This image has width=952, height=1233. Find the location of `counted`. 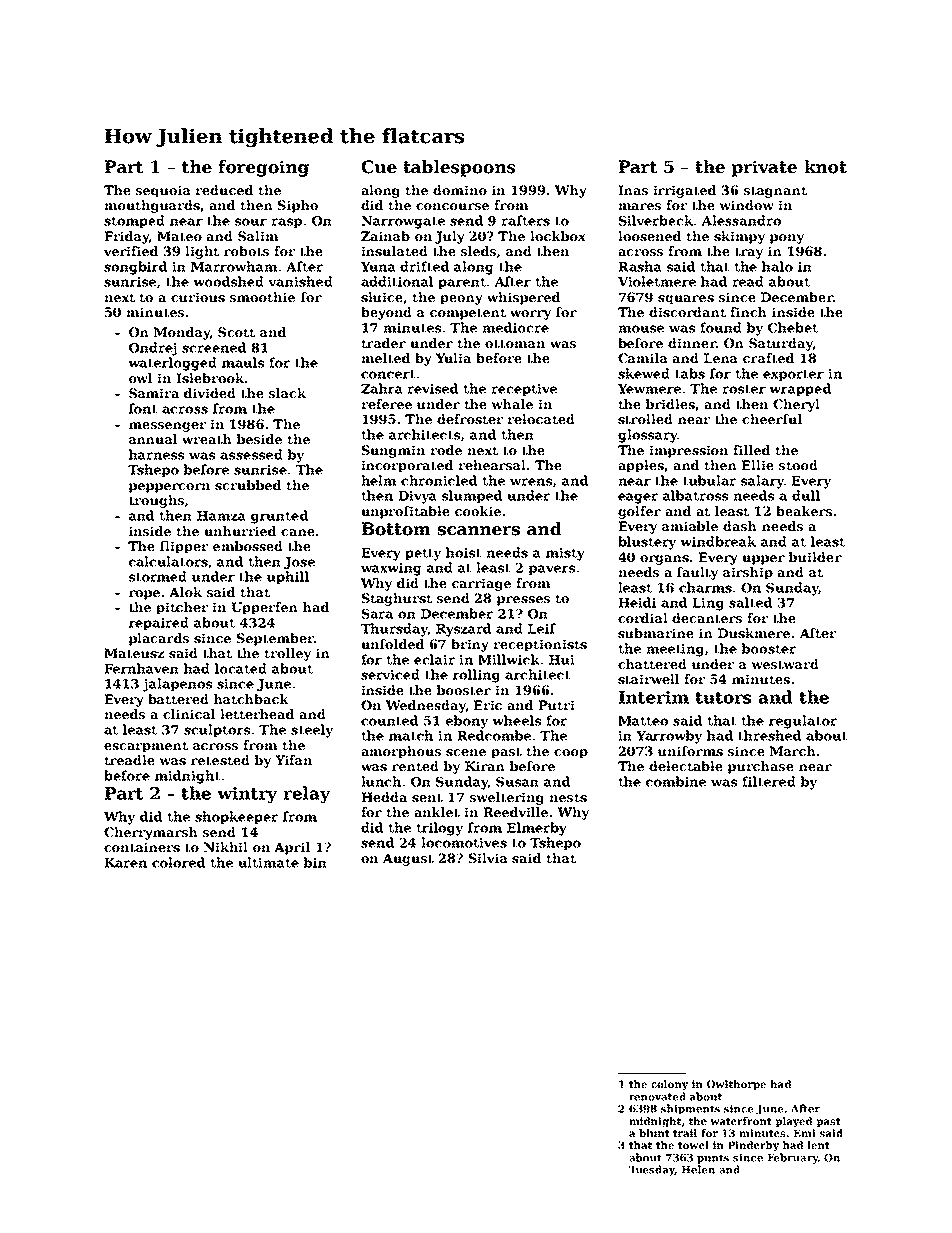

counted is located at coordinates (389, 720).
